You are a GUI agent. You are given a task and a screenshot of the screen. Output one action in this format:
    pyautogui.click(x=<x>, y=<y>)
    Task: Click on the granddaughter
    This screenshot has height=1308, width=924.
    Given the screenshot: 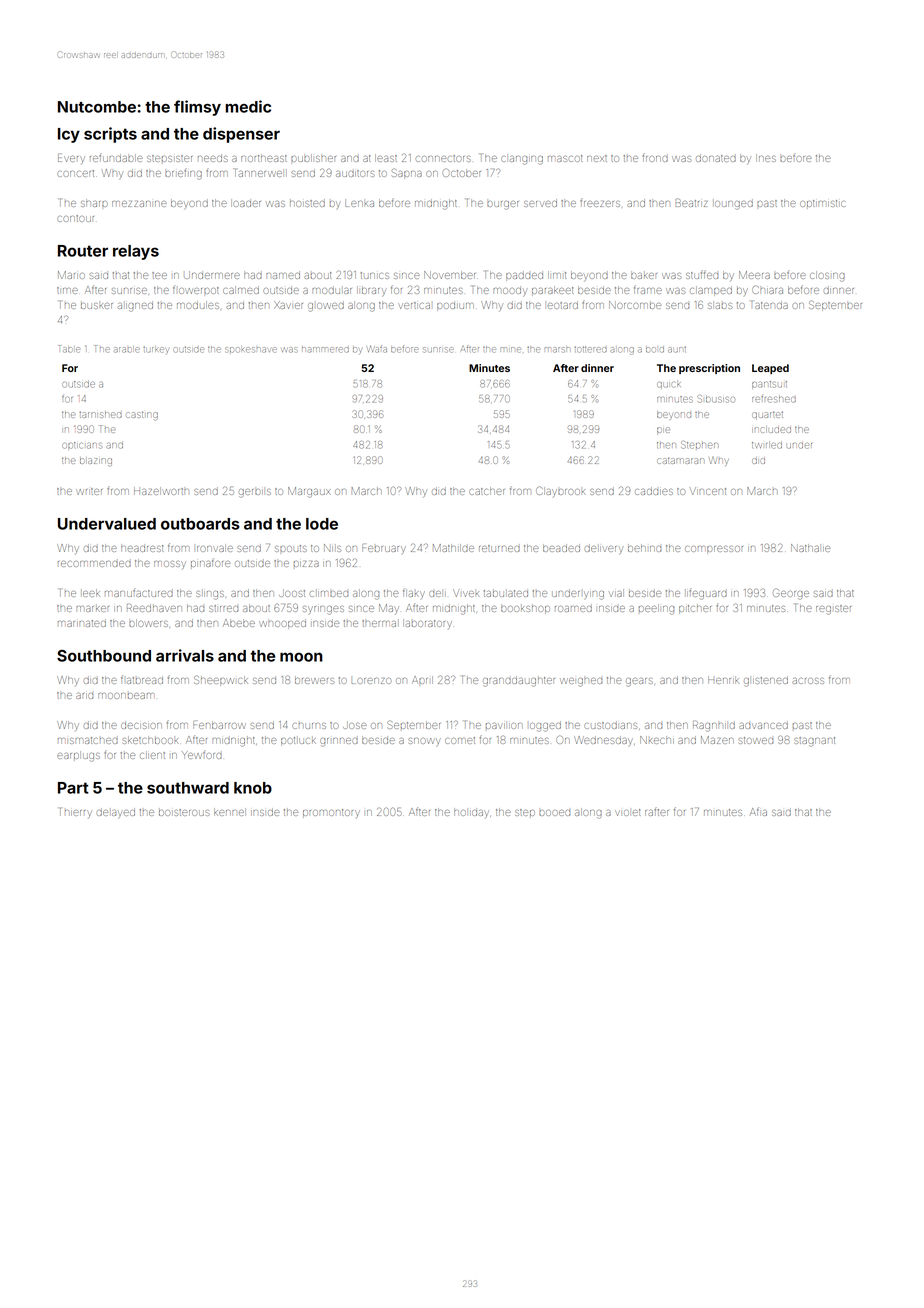 What is the action you would take?
    pyautogui.click(x=519, y=681)
